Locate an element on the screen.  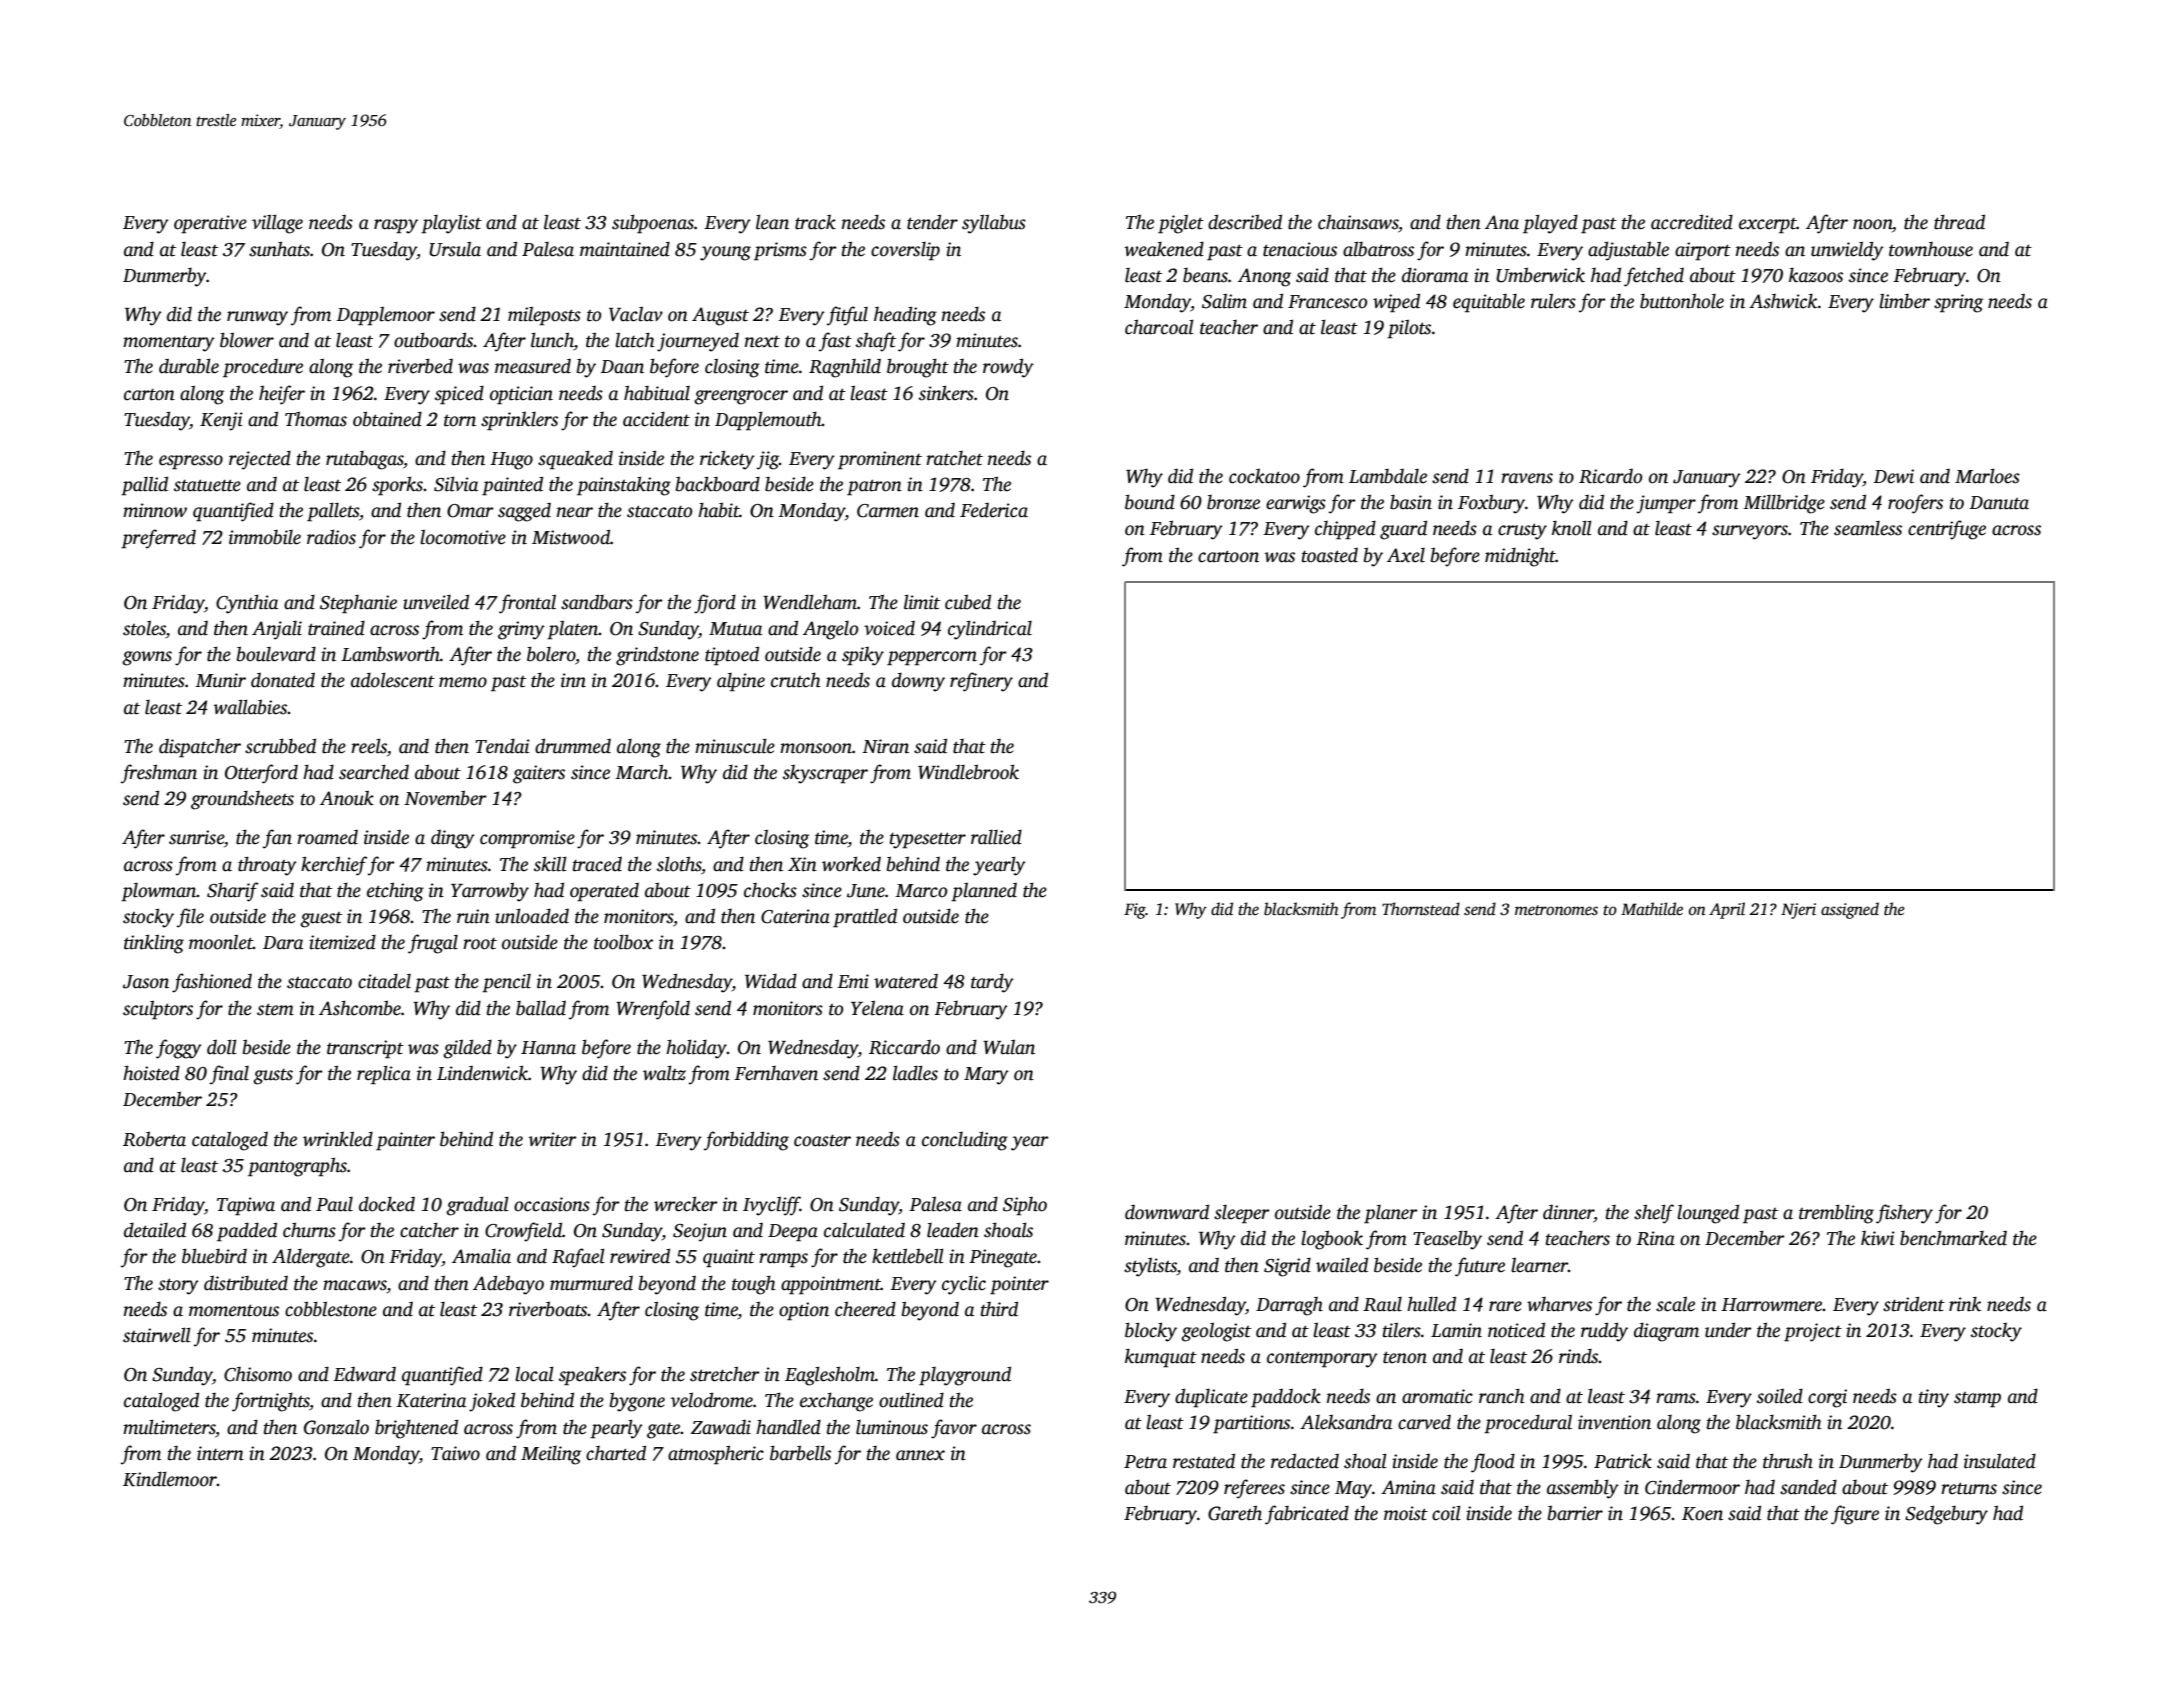
dinner is located at coordinates (1568, 1213).
